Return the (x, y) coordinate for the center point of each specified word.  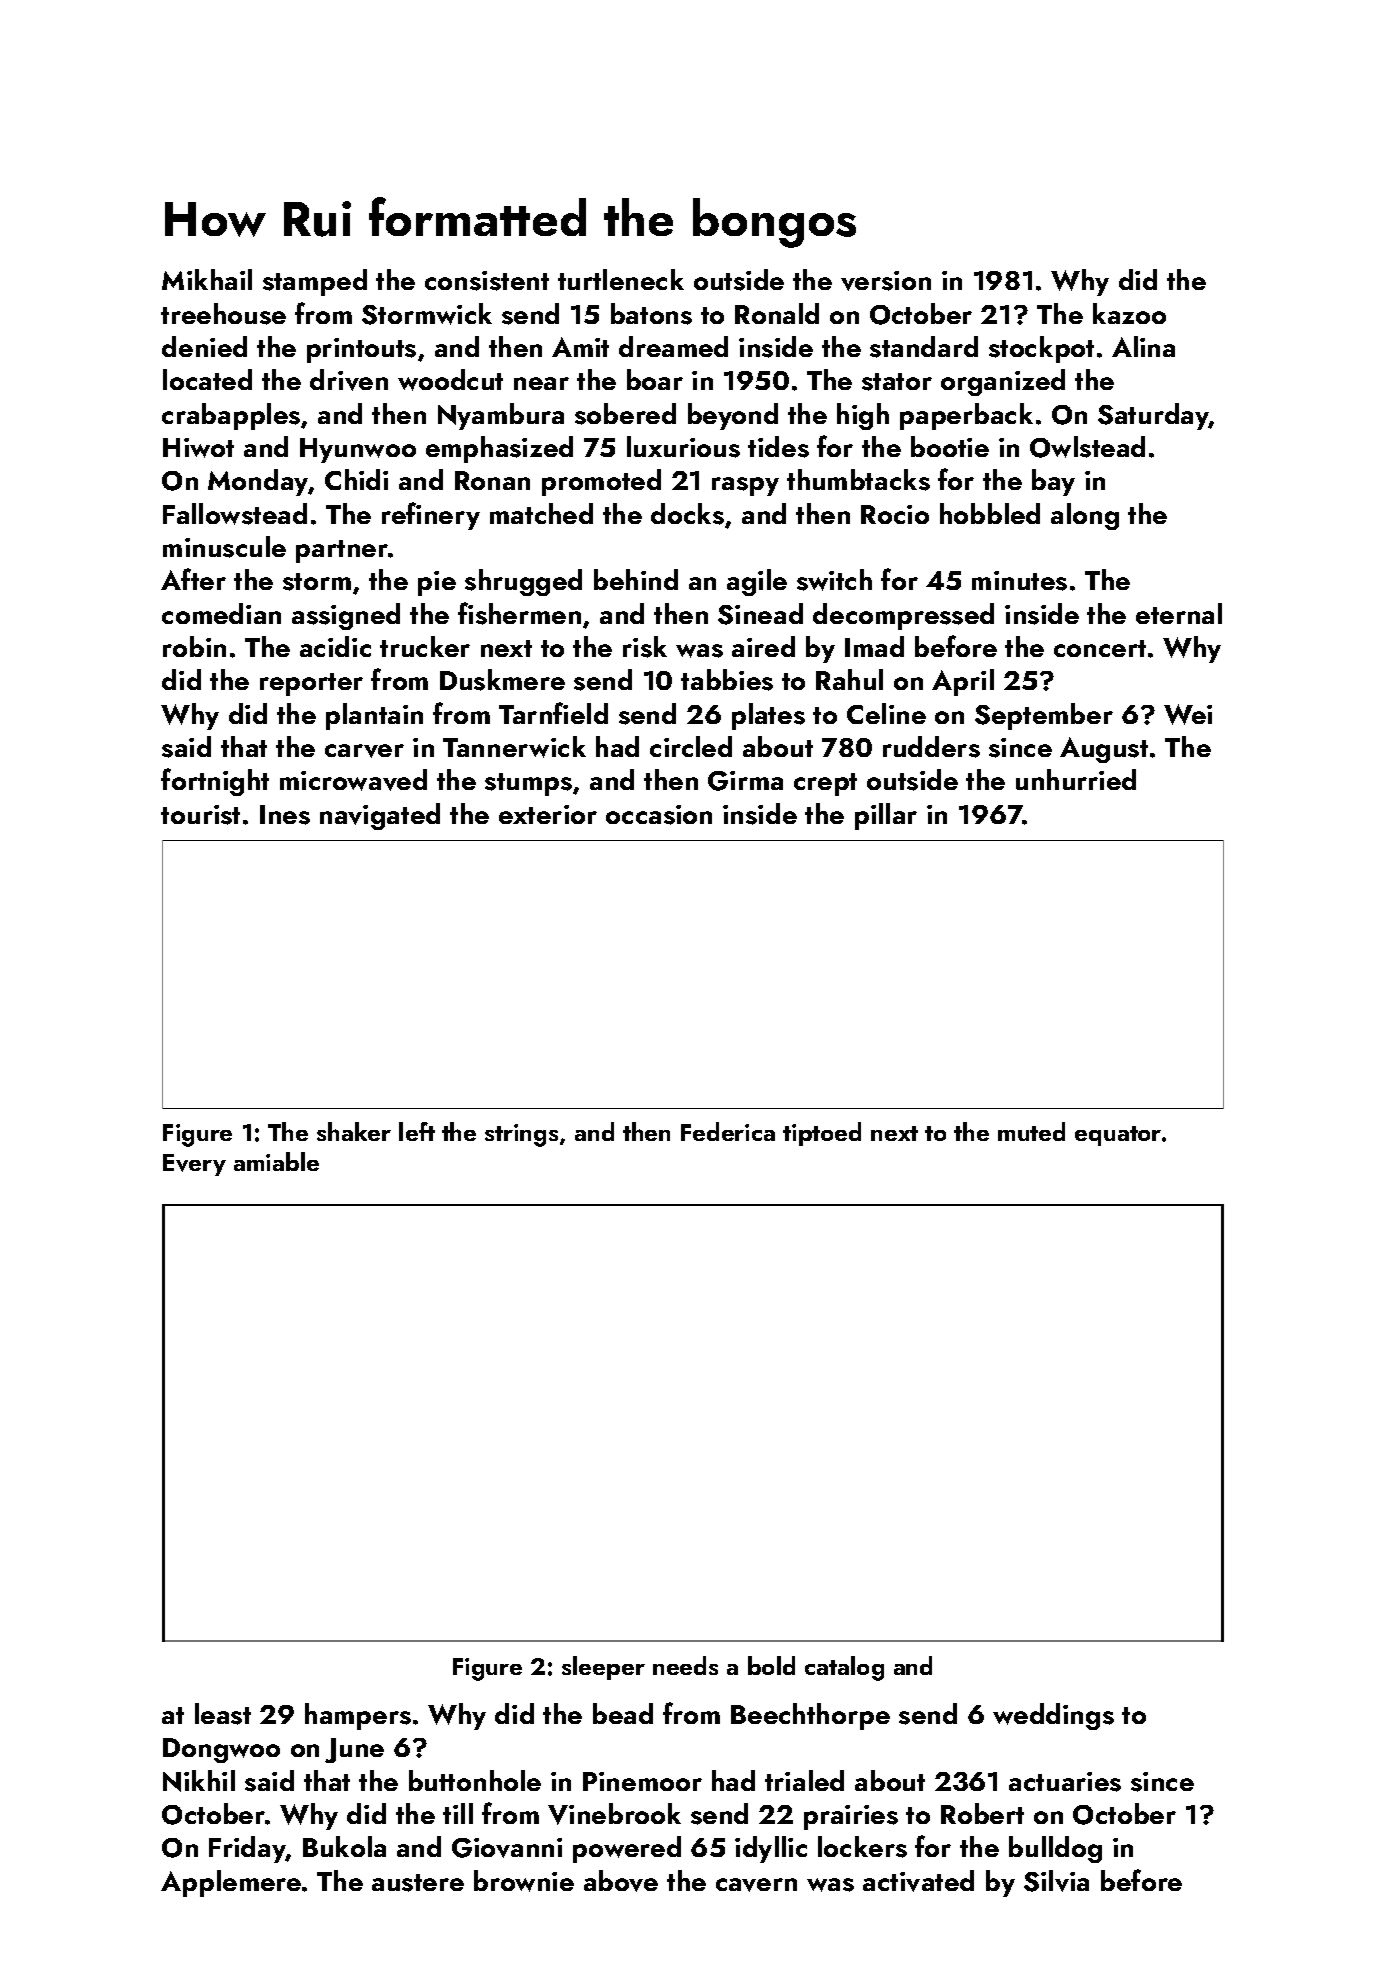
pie (437, 583)
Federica (728, 1131)
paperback (966, 416)
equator (1118, 1136)
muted (1031, 1131)
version (886, 281)
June (354, 1750)
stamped (315, 282)
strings (521, 1135)
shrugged (523, 582)
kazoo (1129, 313)
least (223, 1714)
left (417, 1131)
